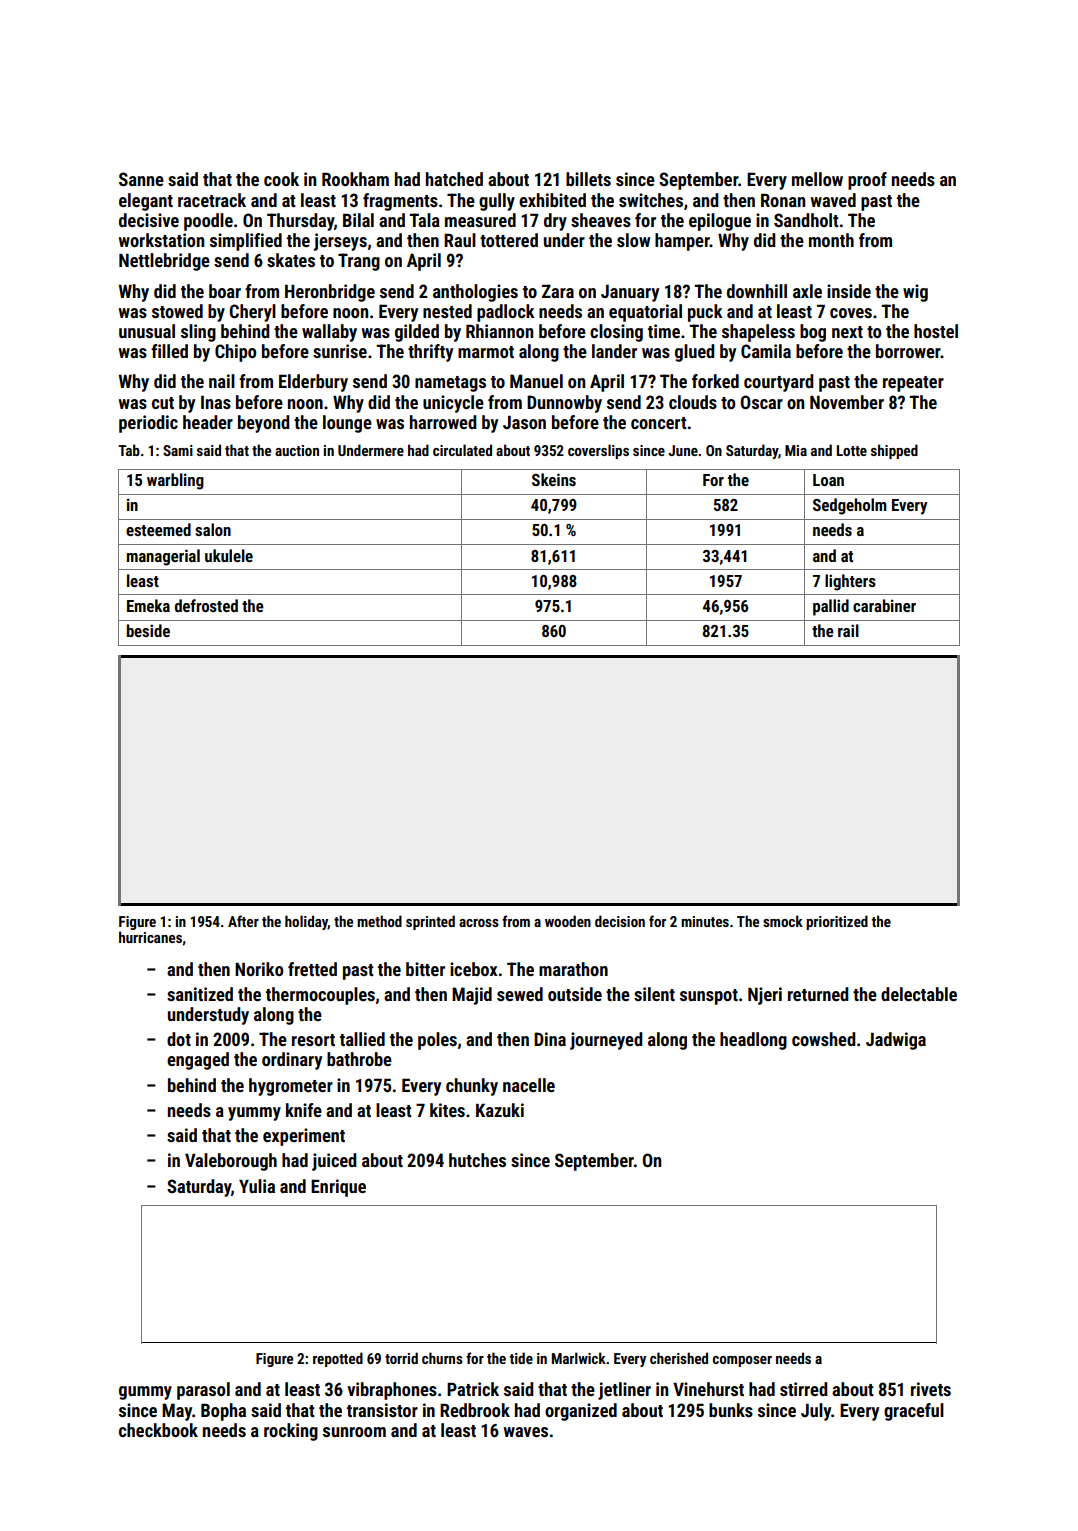 The height and width of the screenshot is (1531, 1078). What do you see at coordinates (338, 1188) in the screenshot?
I see `Enrique` at bounding box center [338, 1188].
